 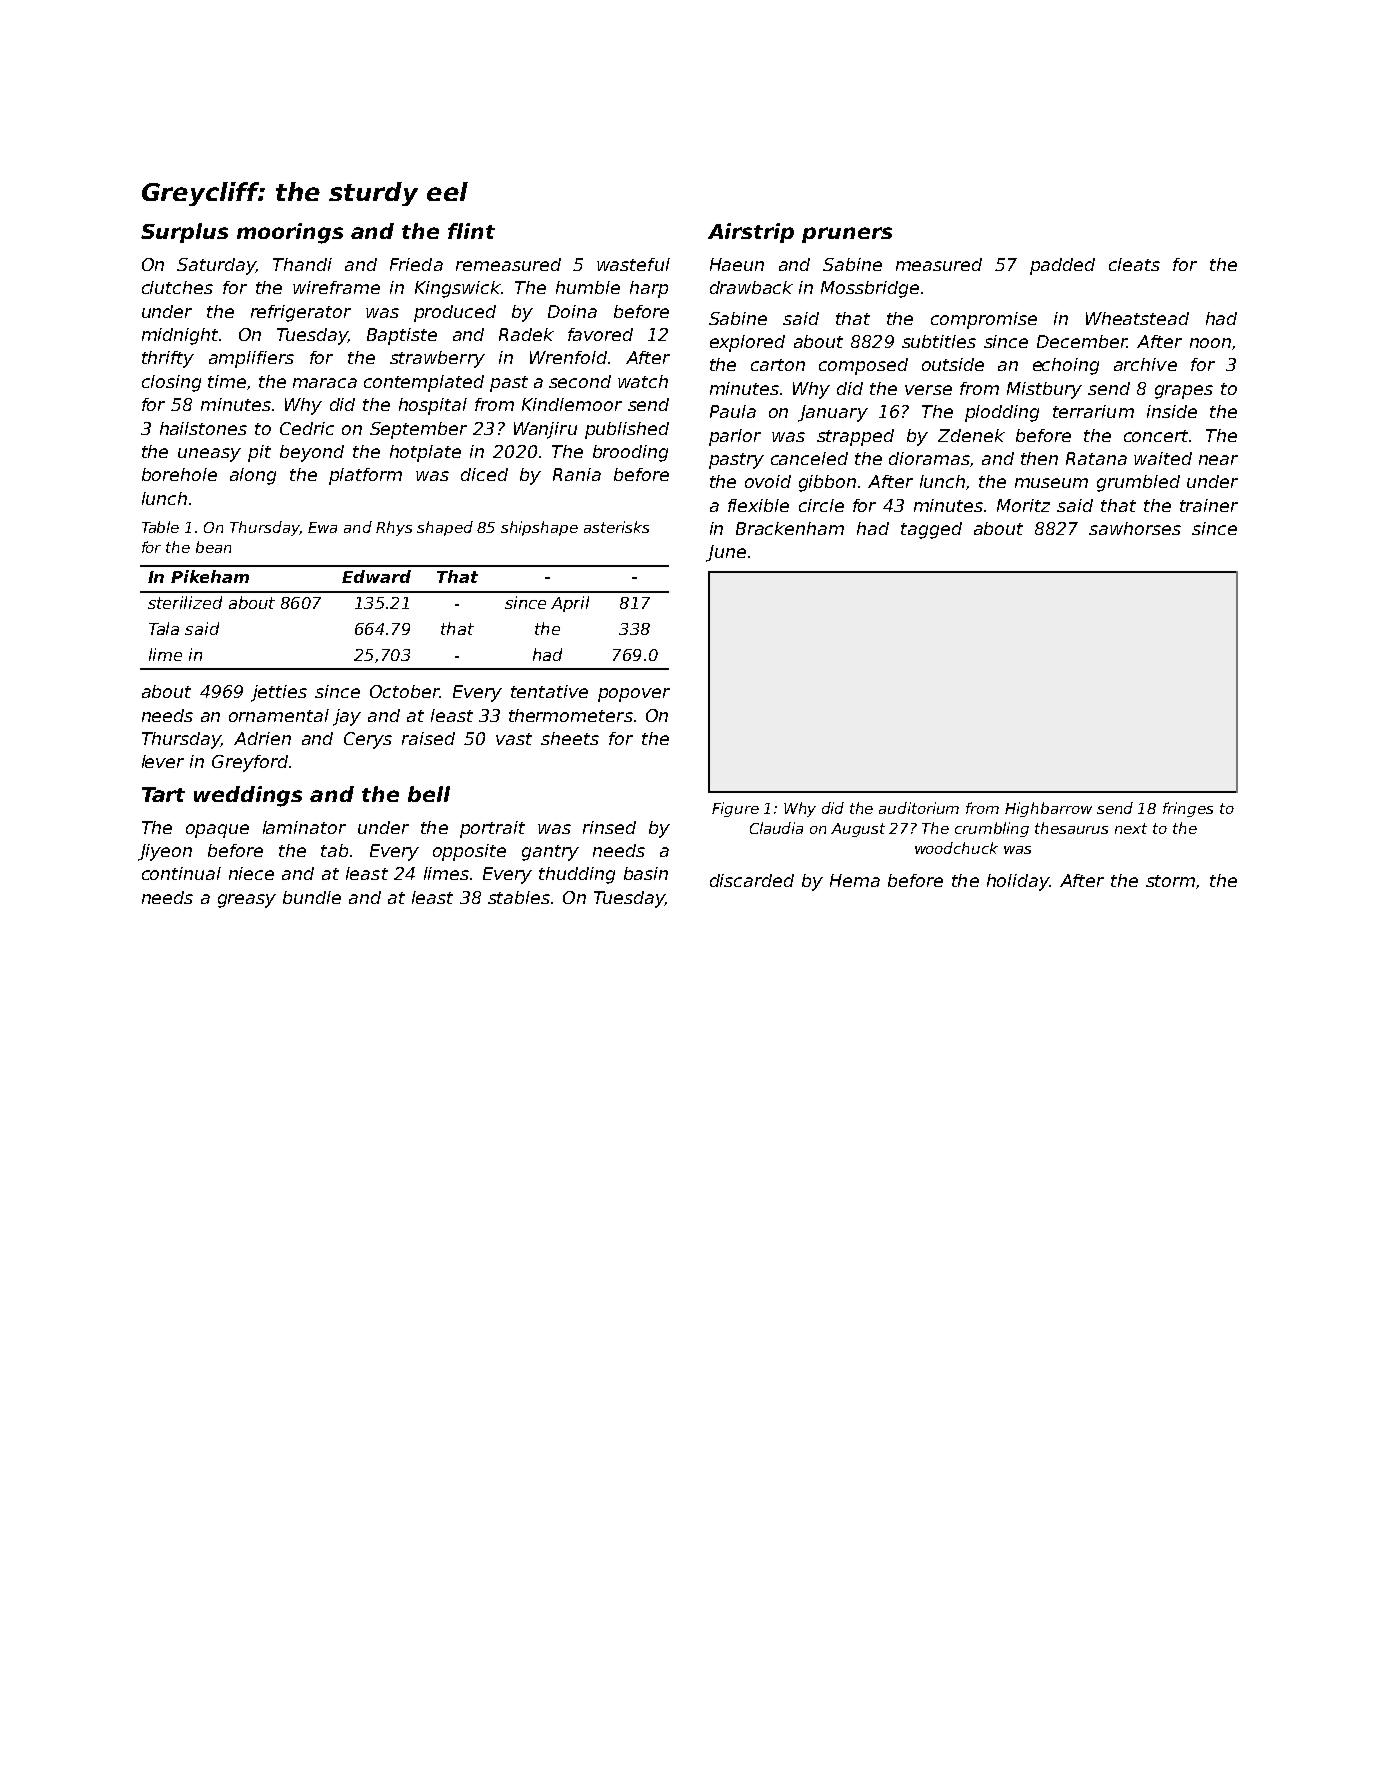 What do you see at coordinates (279, 715) in the screenshot?
I see `ornamental` at bounding box center [279, 715].
